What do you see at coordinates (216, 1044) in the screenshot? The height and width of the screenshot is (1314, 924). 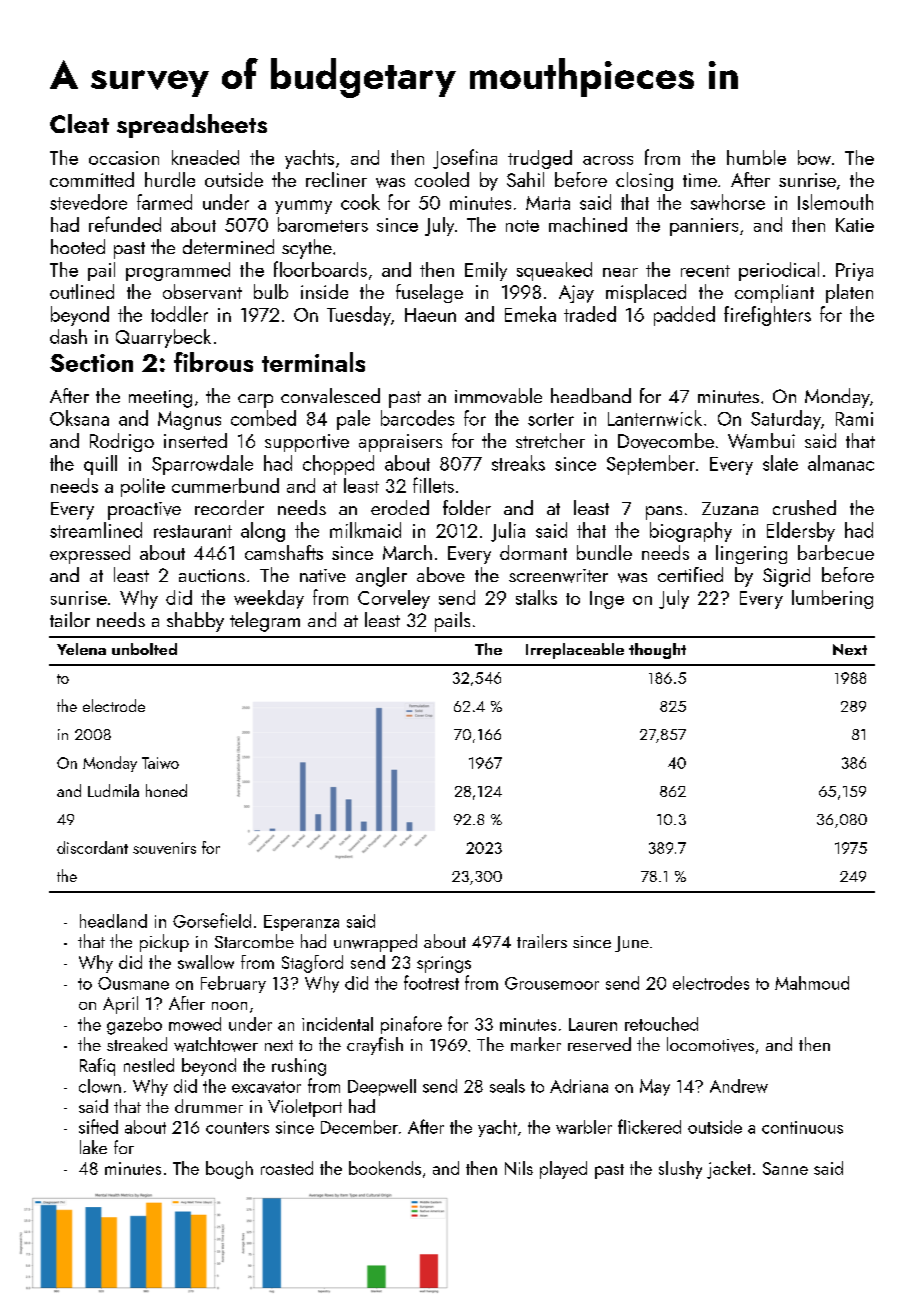 I see `watchtower` at bounding box center [216, 1044].
